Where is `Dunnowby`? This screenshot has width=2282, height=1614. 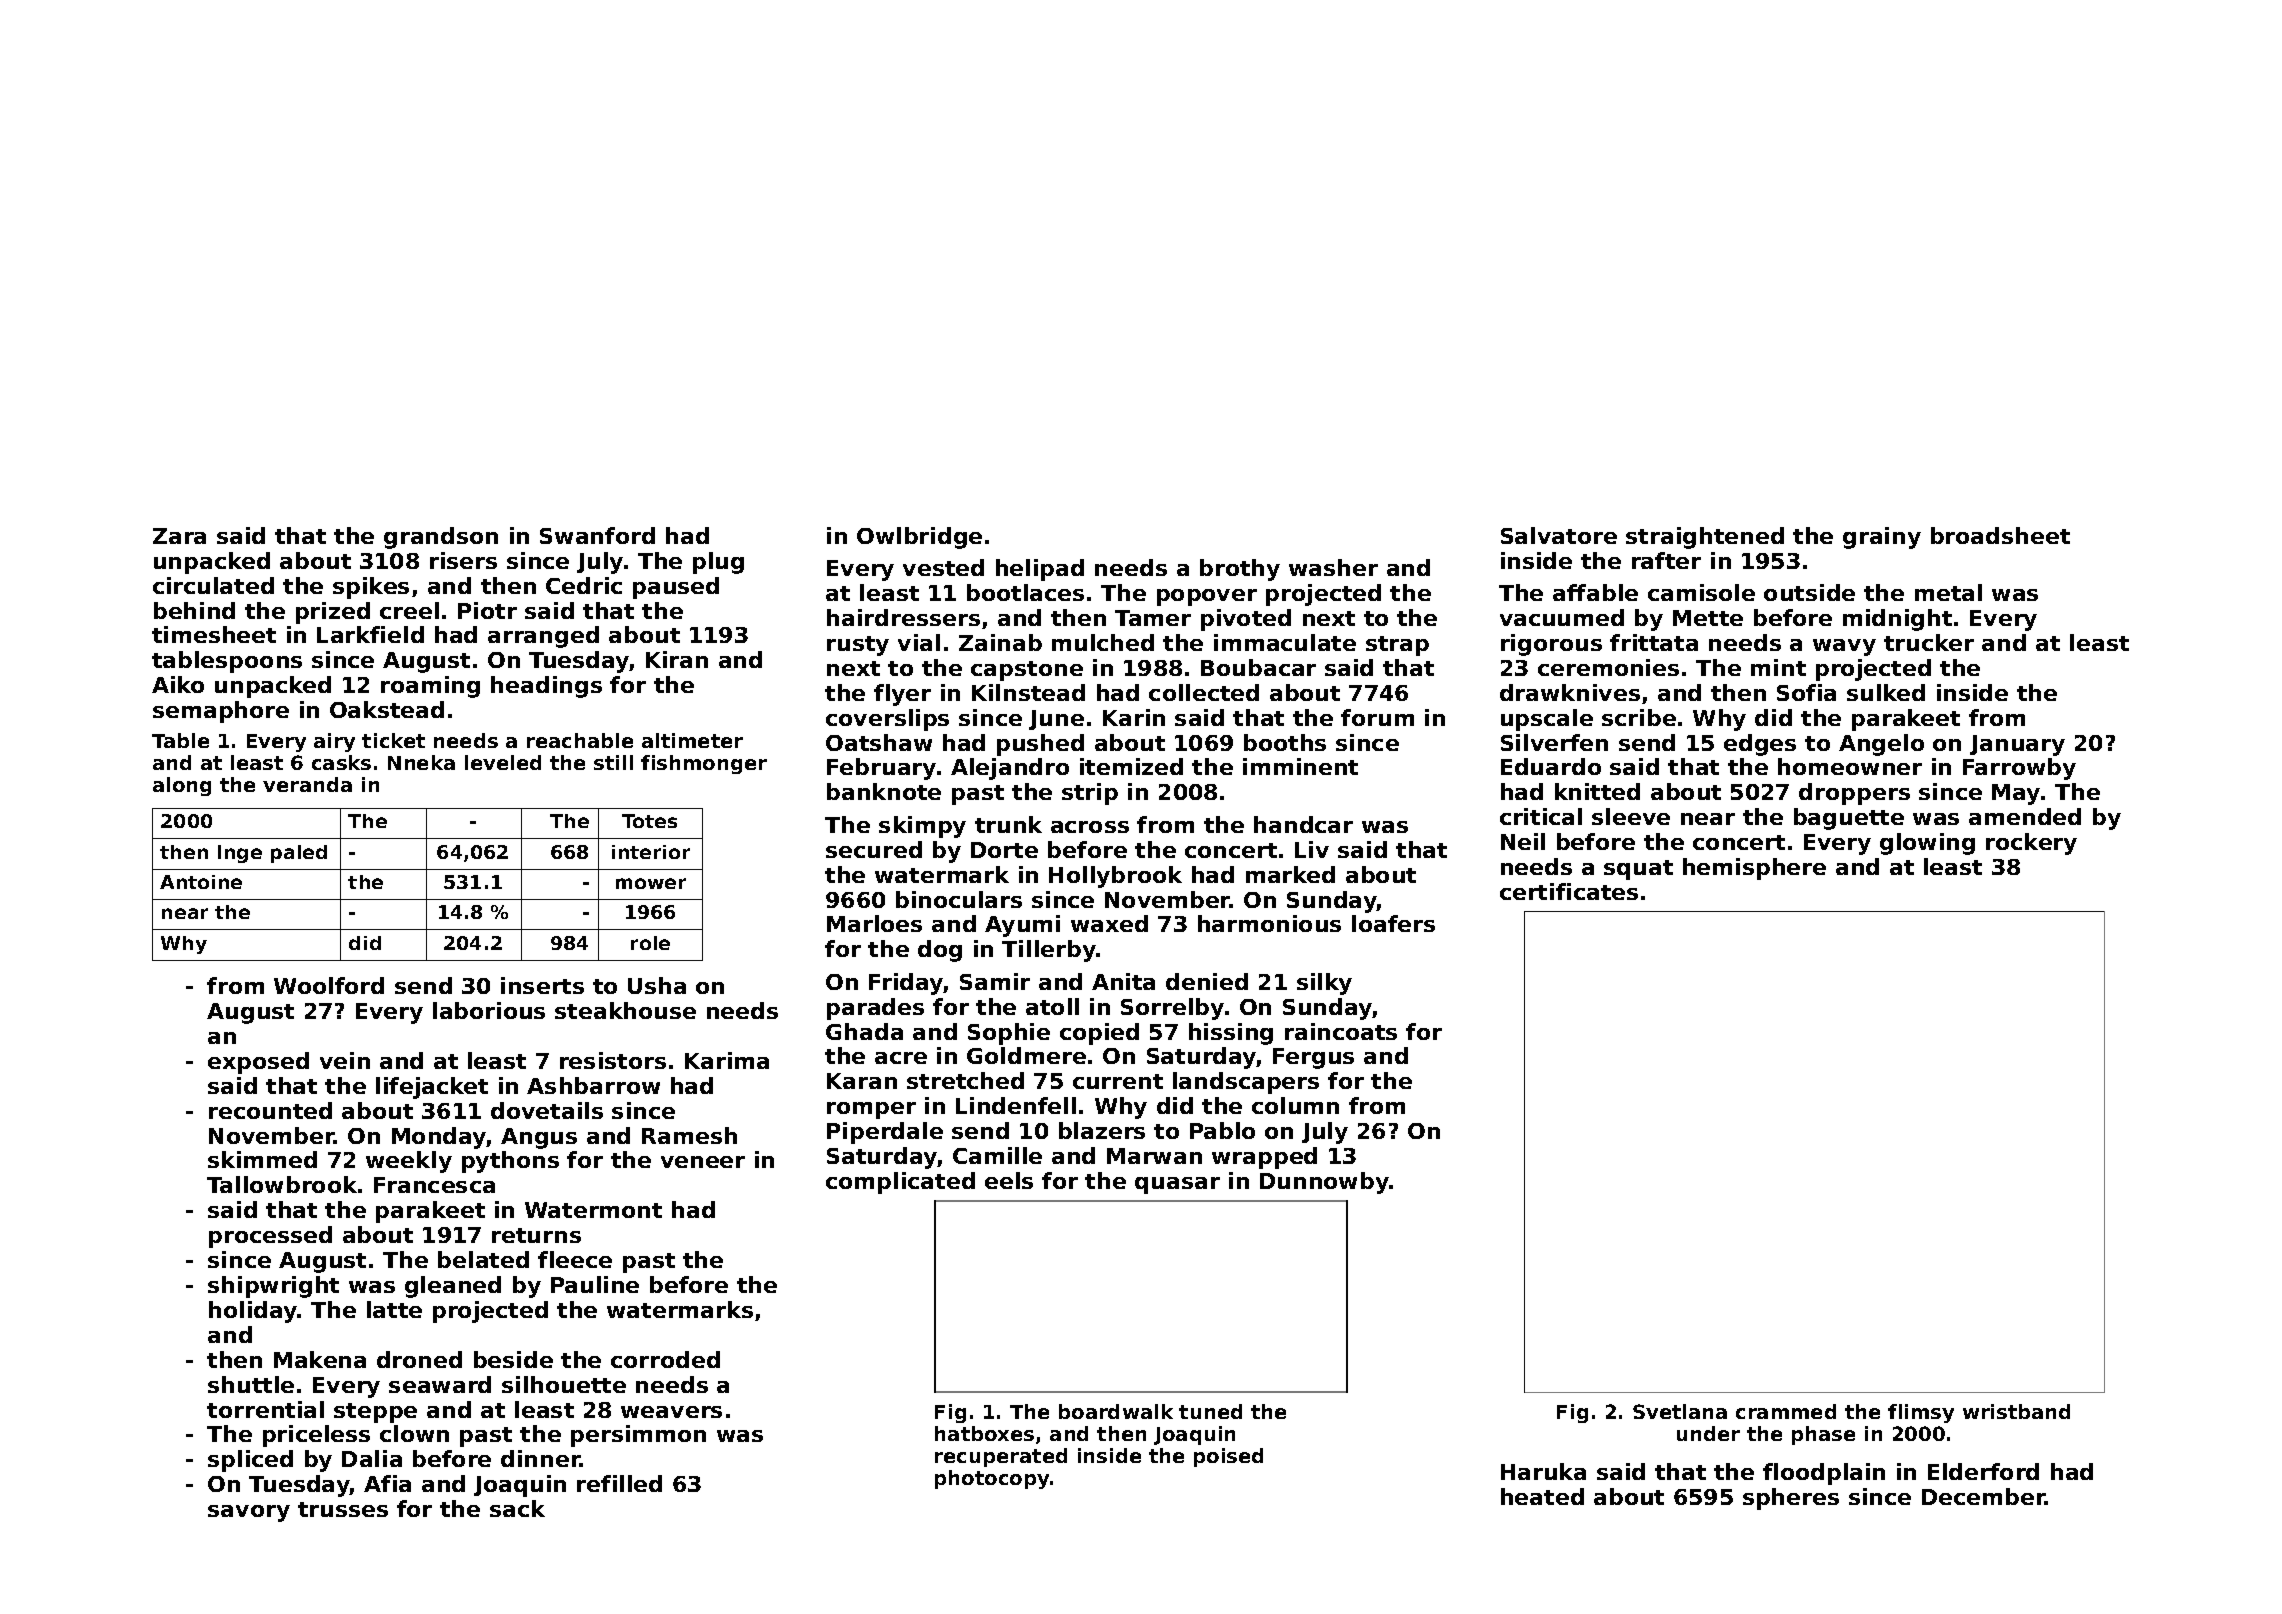 Dunnowby is located at coordinates (1324, 1183).
